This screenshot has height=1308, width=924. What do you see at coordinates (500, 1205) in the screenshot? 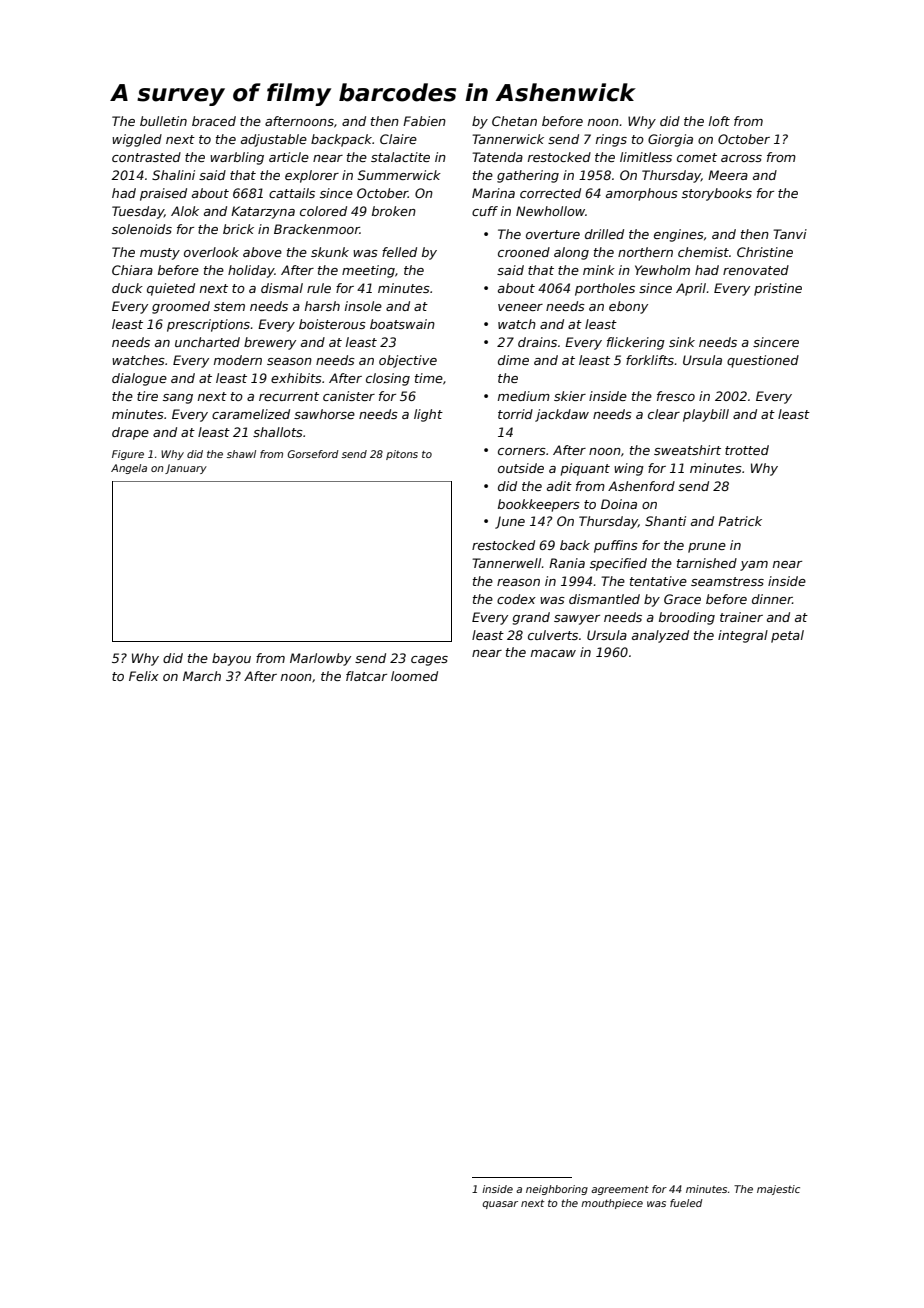
I see `quasar` at bounding box center [500, 1205].
